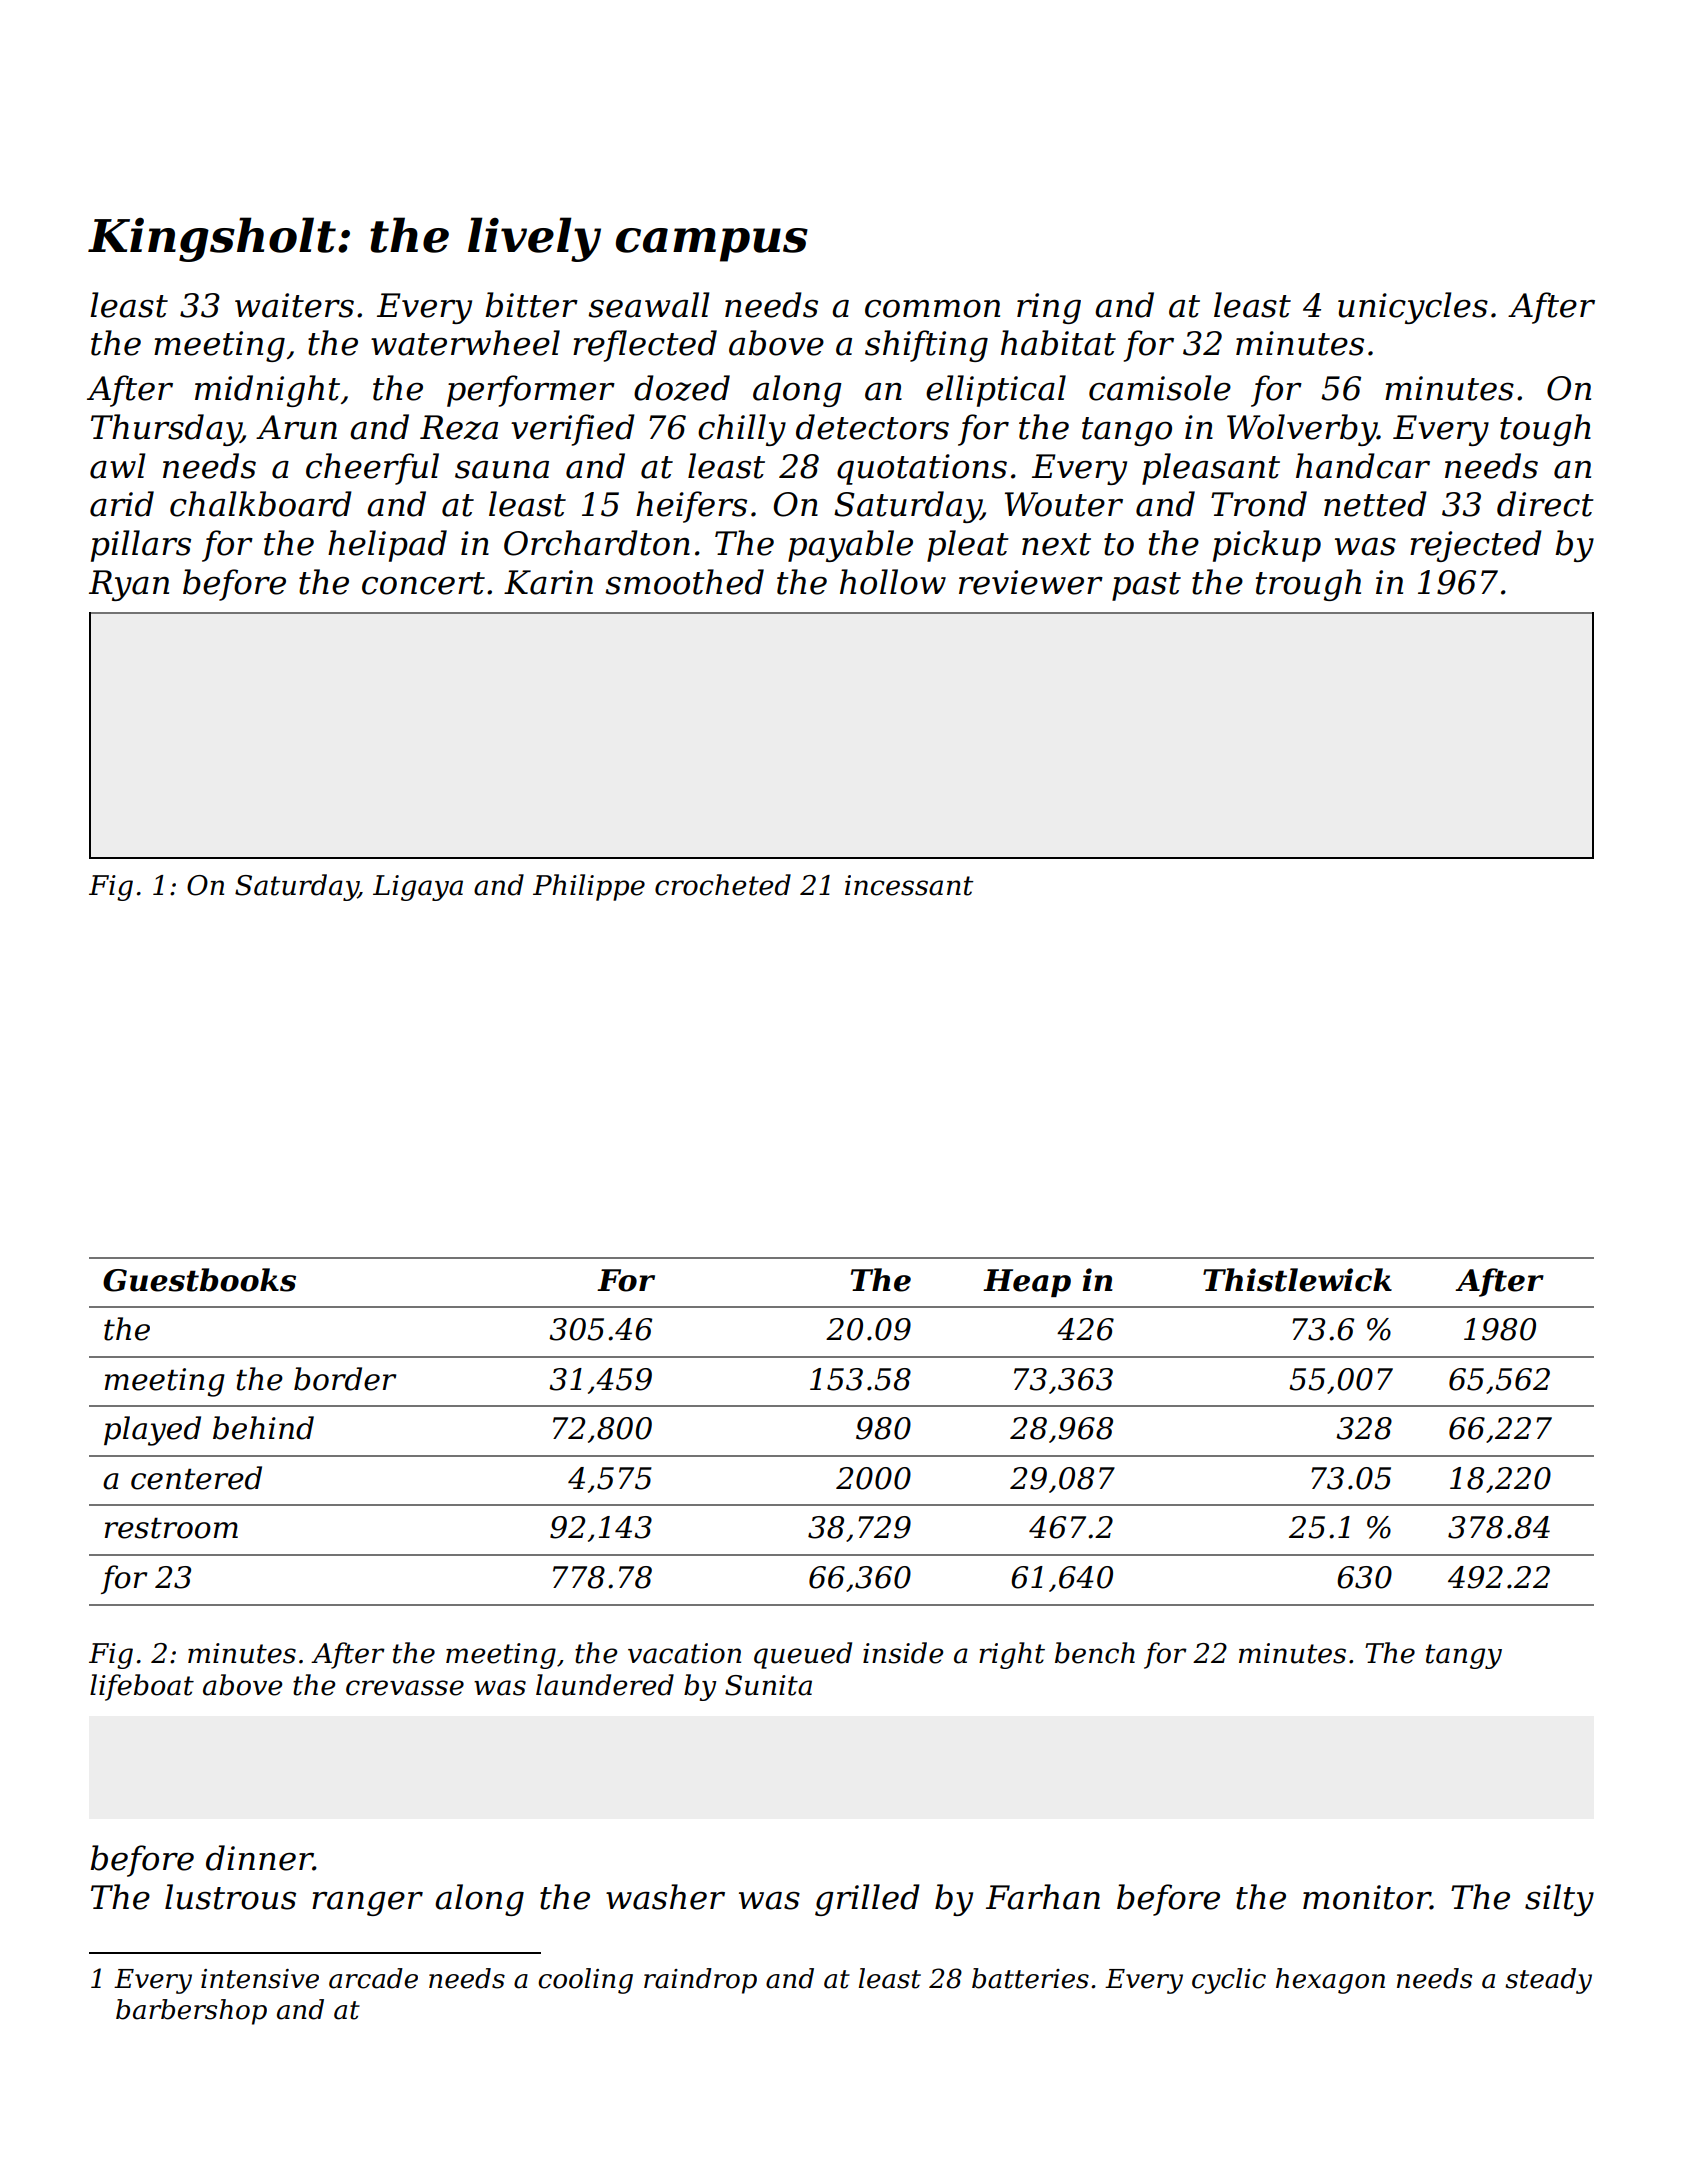 The image size is (1683, 2178). What do you see at coordinates (1030, 1978) in the document?
I see `batteries` at bounding box center [1030, 1978].
